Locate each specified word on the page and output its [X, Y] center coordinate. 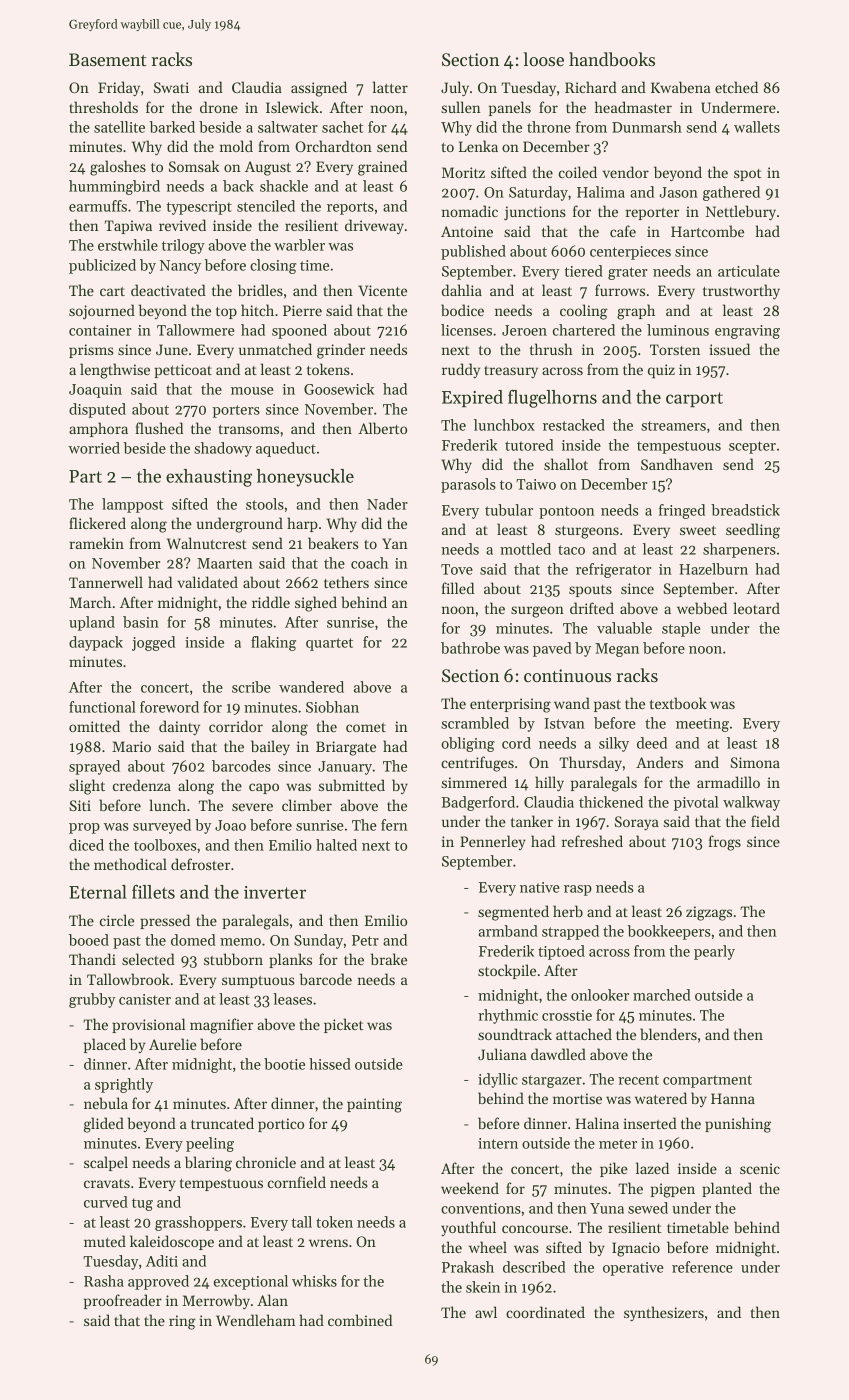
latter [390, 87]
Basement [107, 59]
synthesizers [664, 1313]
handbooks [612, 59]
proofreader [123, 1301]
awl [486, 1312]
